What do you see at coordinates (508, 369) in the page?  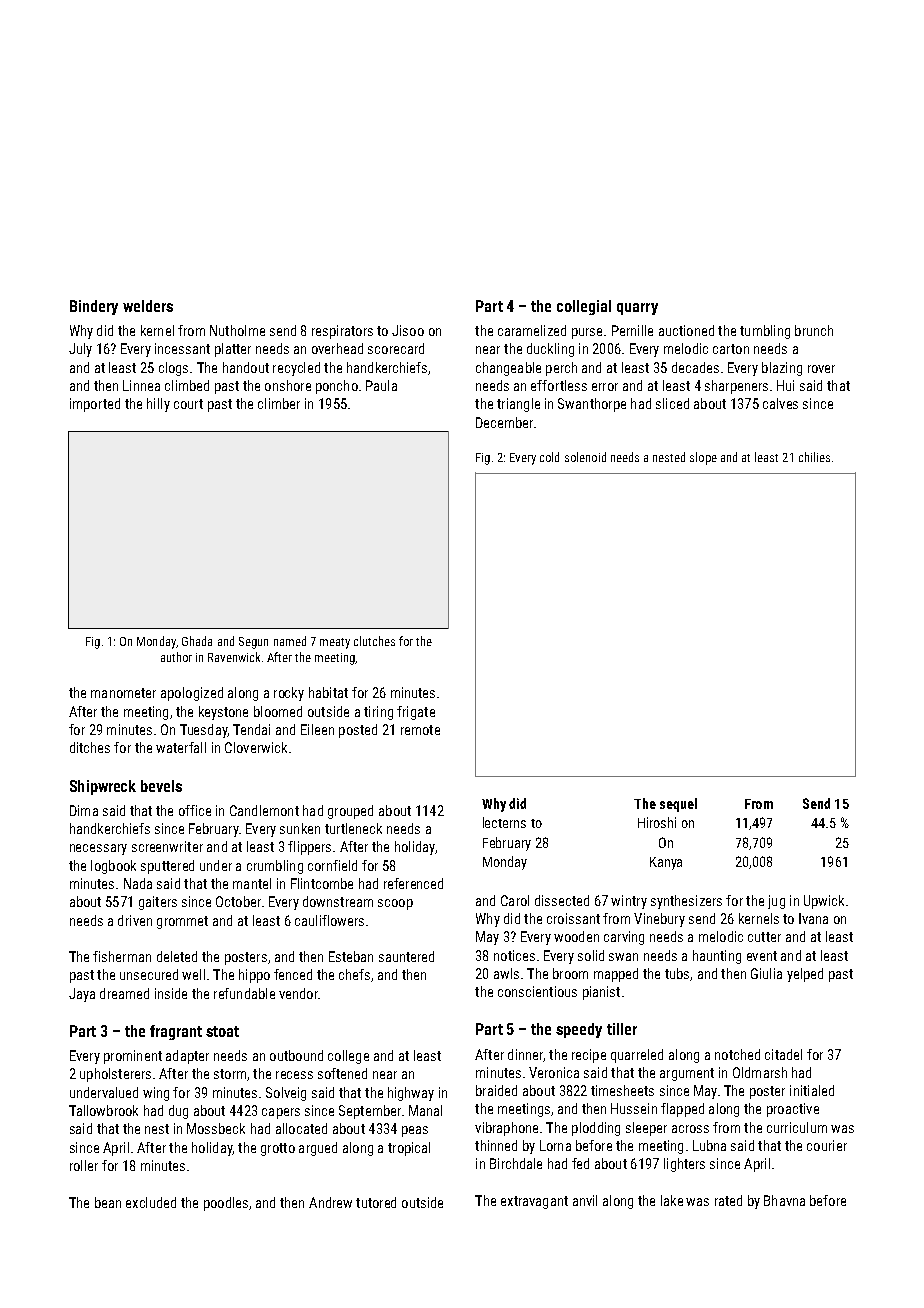 I see `changeable` at bounding box center [508, 369].
